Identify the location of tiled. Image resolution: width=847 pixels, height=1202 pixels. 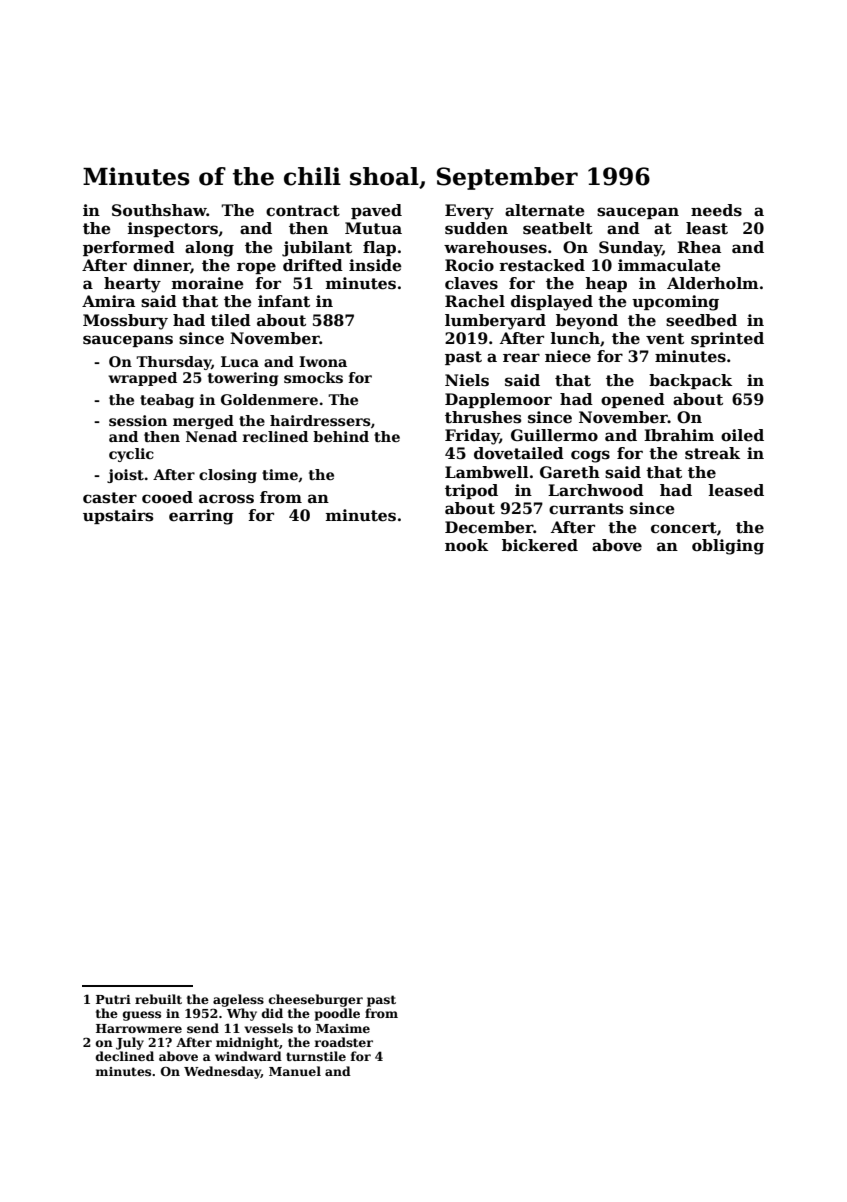
(231, 320).
